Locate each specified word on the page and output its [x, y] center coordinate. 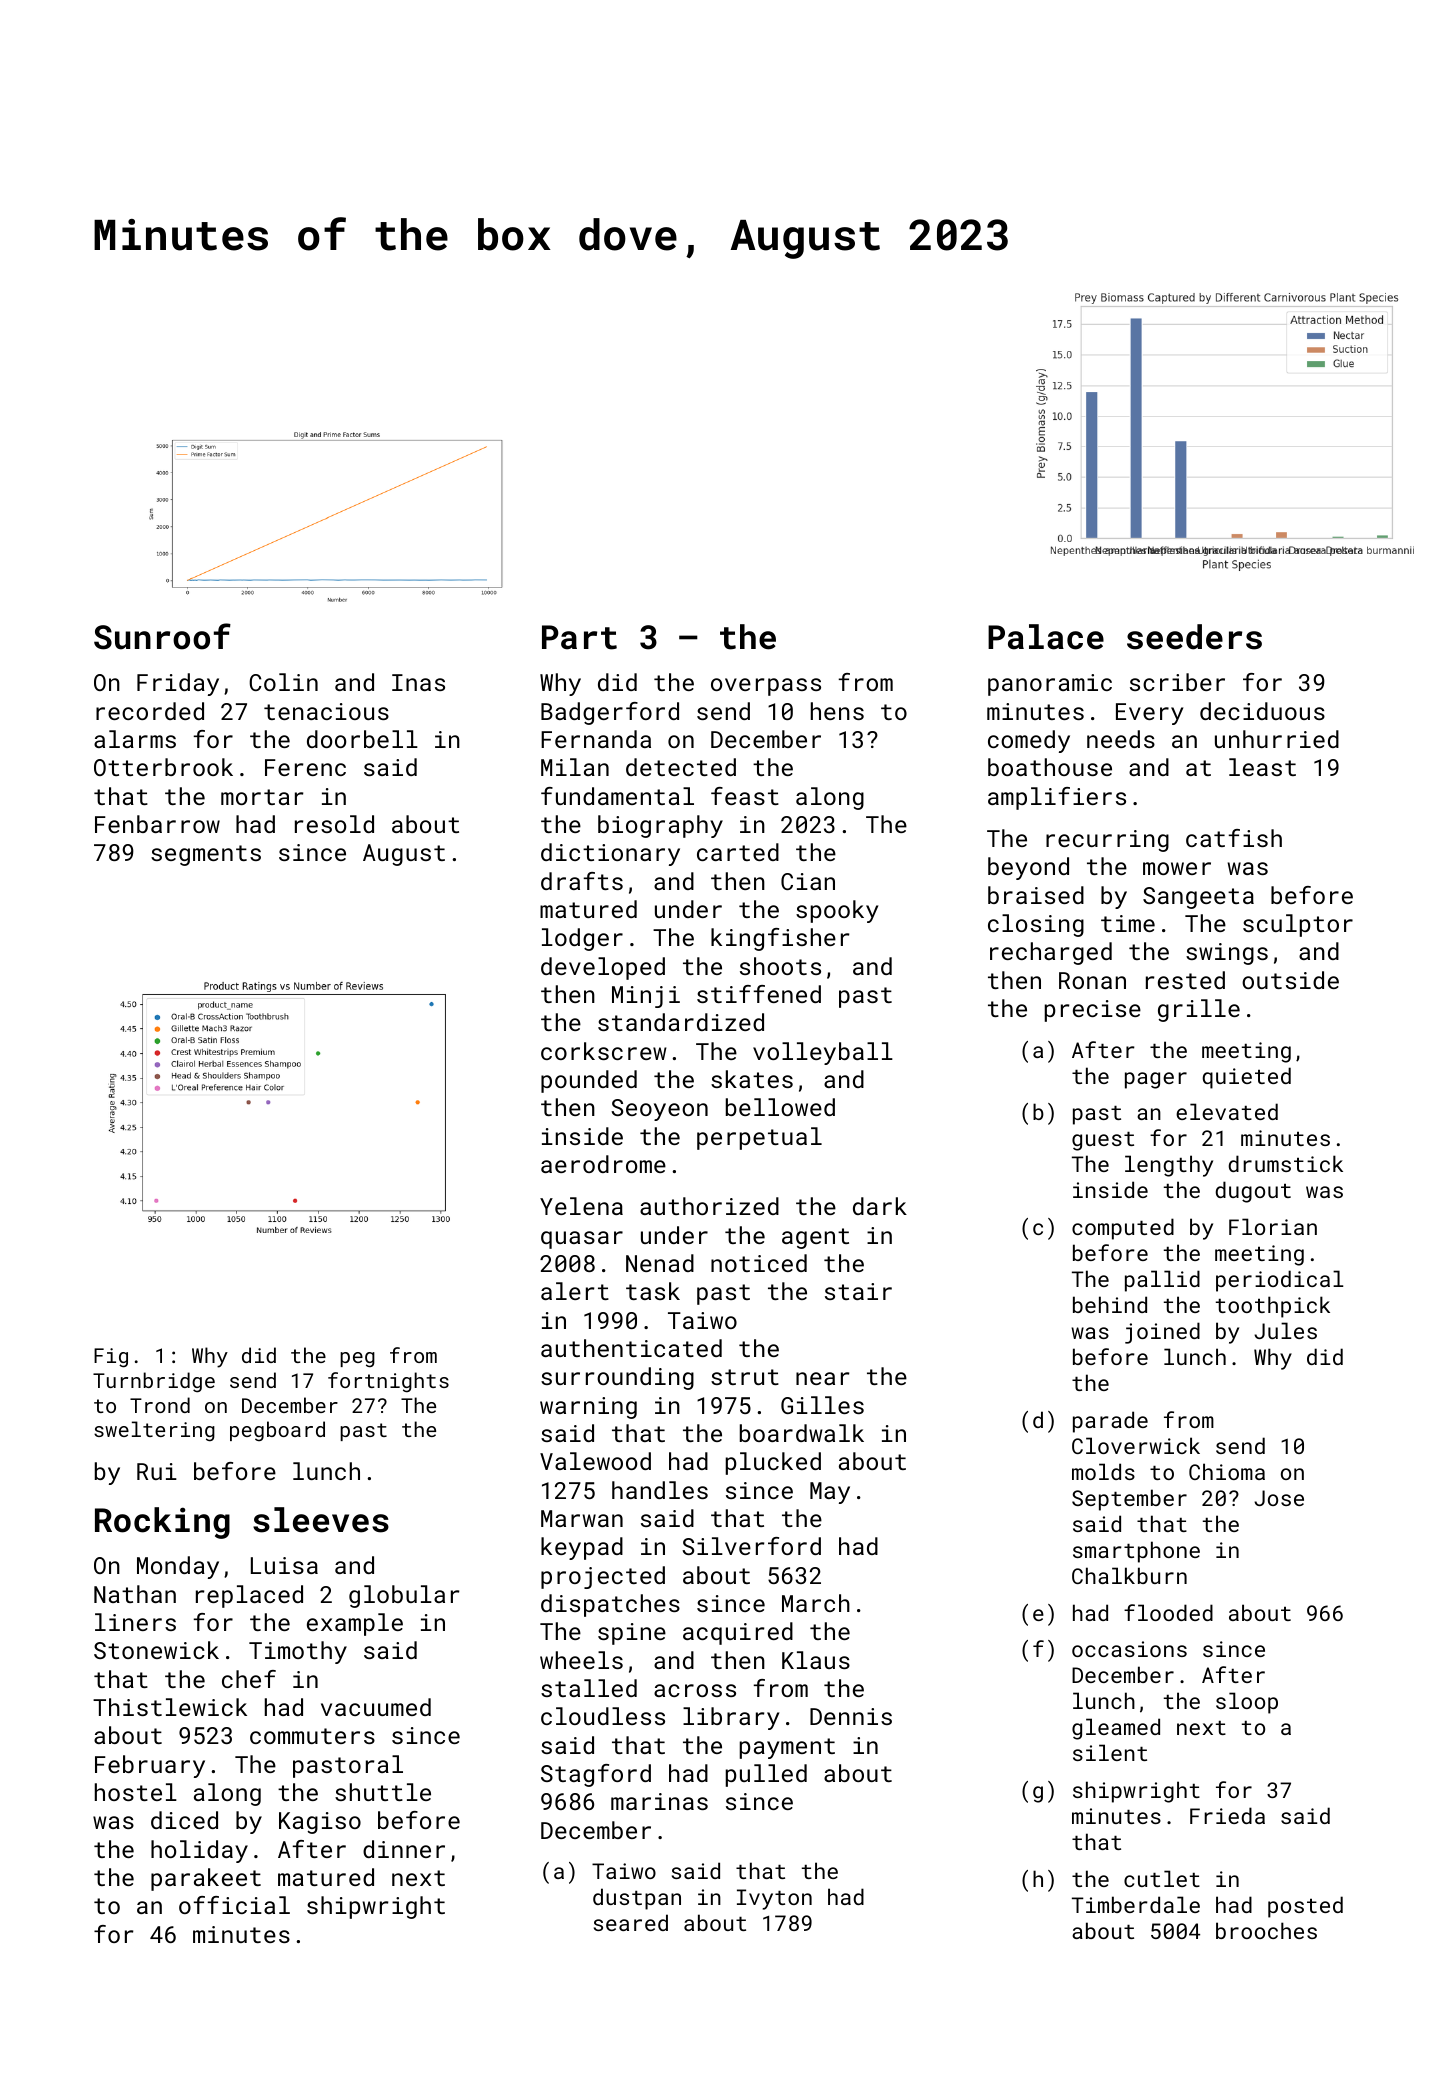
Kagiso [320, 1823]
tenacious [326, 711]
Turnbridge [154, 1382]
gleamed [1116, 1729]
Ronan [1092, 980]
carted [738, 852]
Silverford [751, 1546]
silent [1110, 1752]
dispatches [610, 1605]
